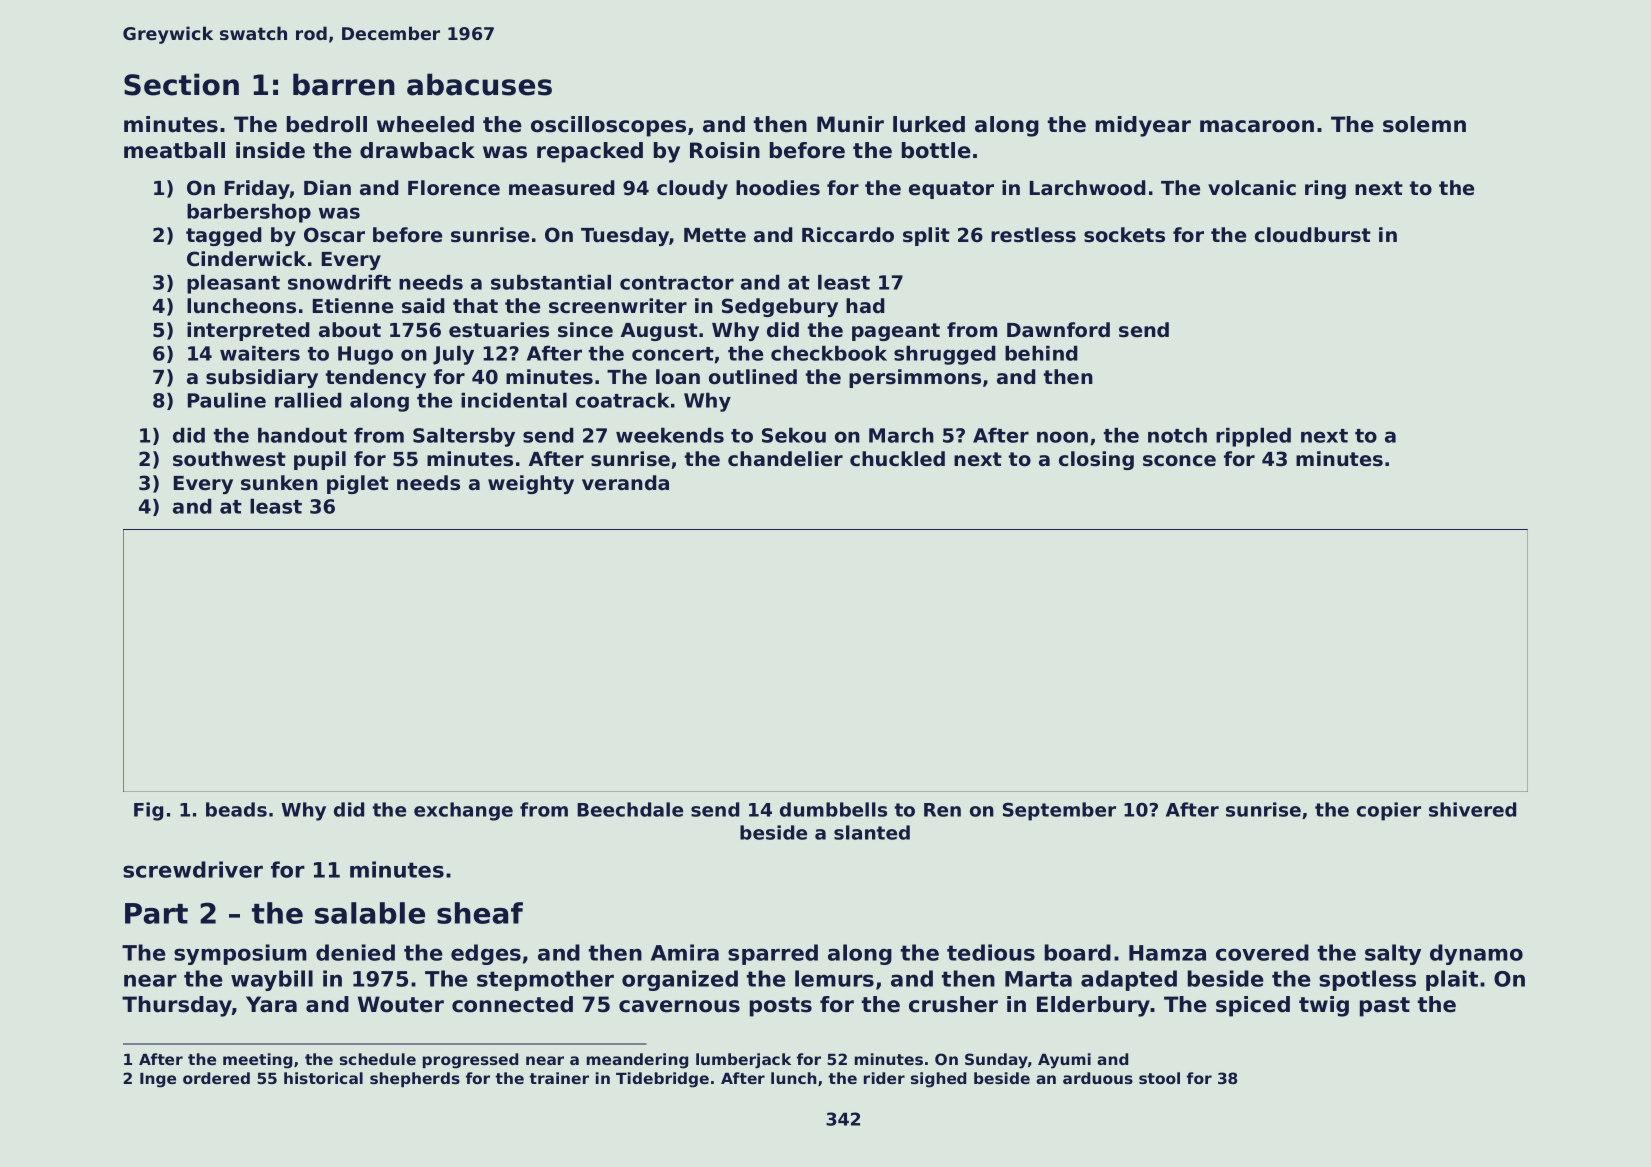 This screenshot has height=1167, width=1651. Describe the element at coordinates (897, 459) in the screenshot. I see `chuckled` at that location.
